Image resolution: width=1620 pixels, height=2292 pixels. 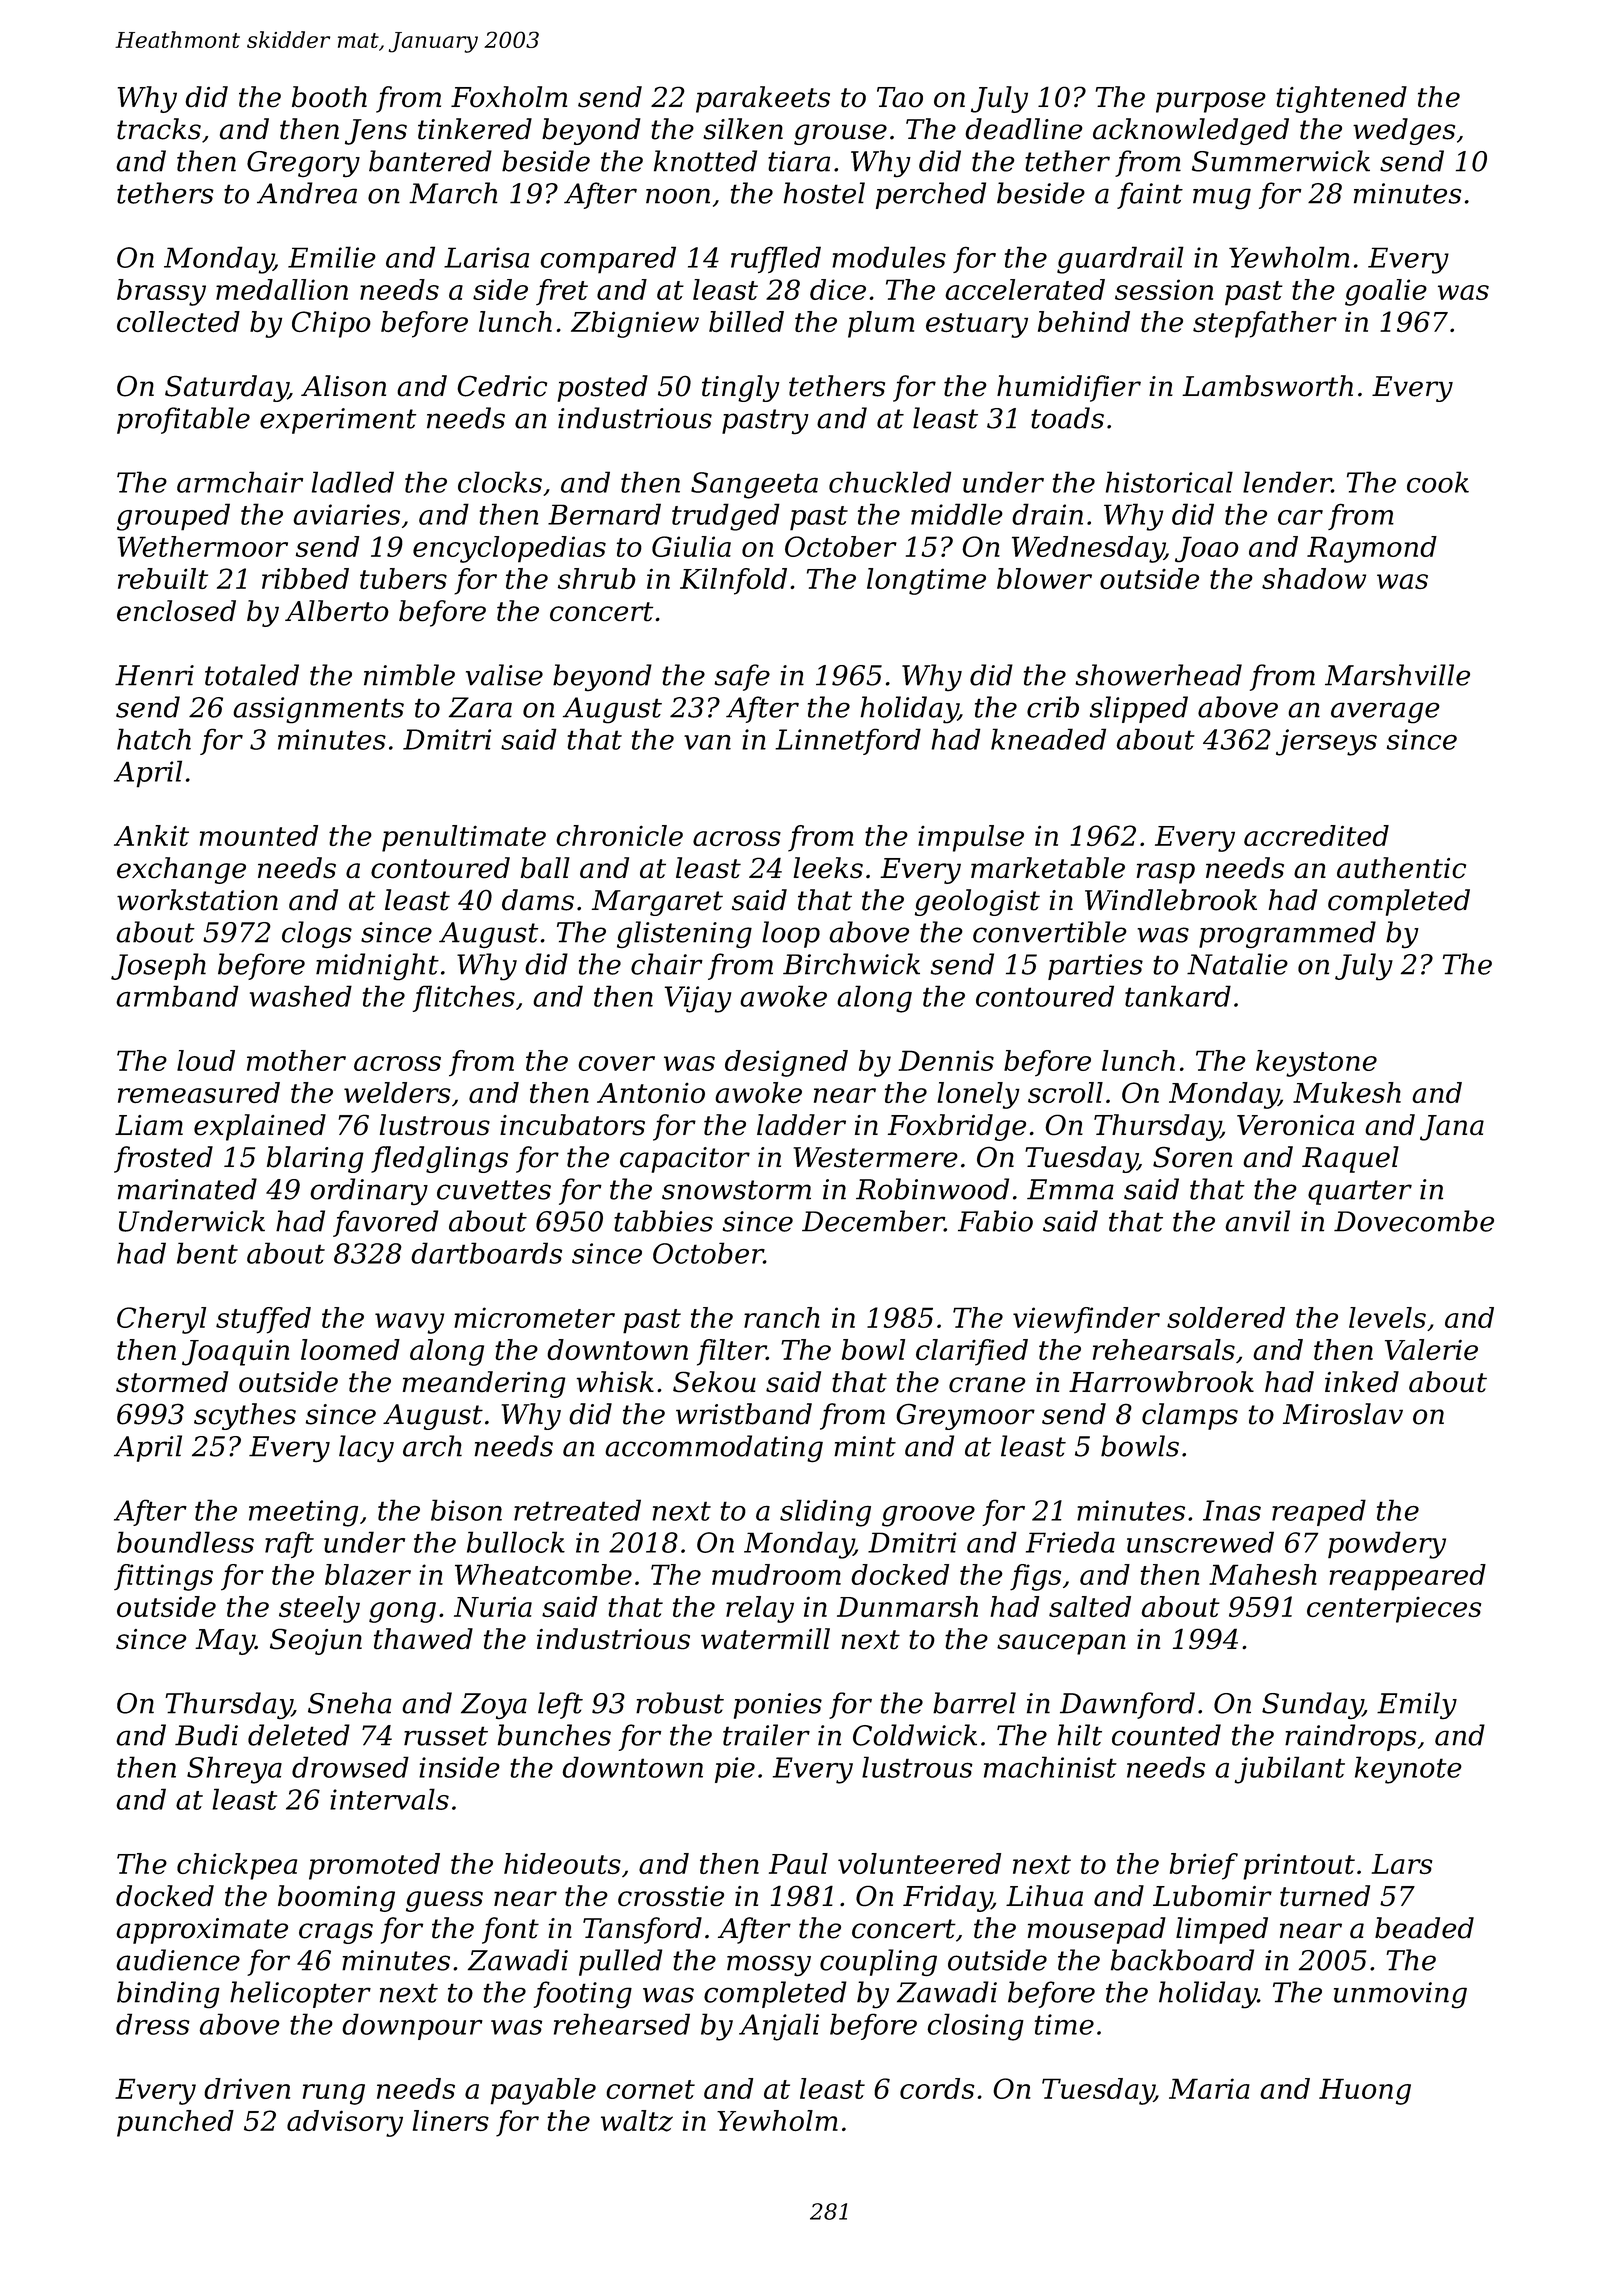 What do you see at coordinates (671, 1896) in the screenshot?
I see `crosstie` at bounding box center [671, 1896].
